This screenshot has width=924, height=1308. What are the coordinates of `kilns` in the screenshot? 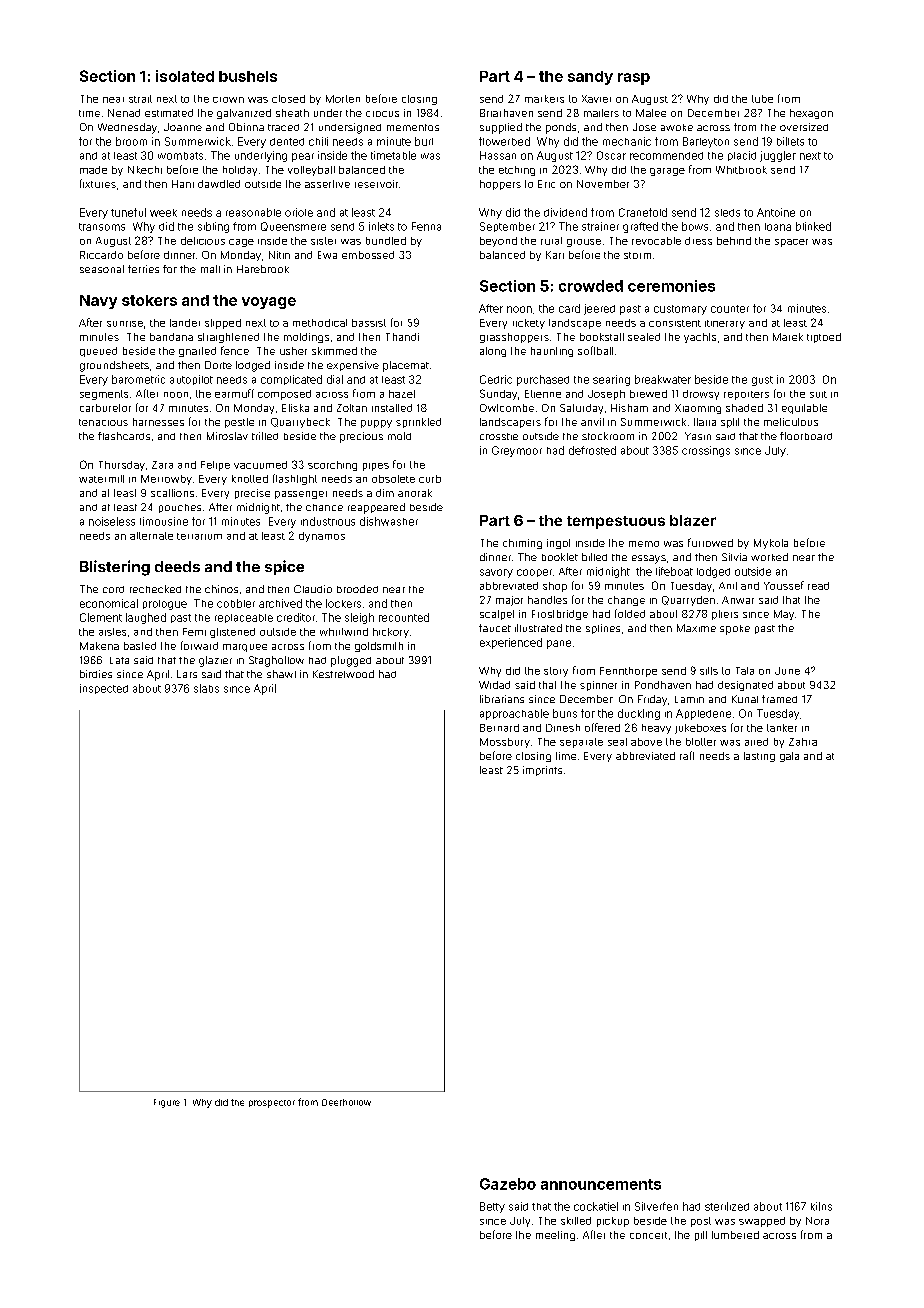 It's located at (821, 1206).
